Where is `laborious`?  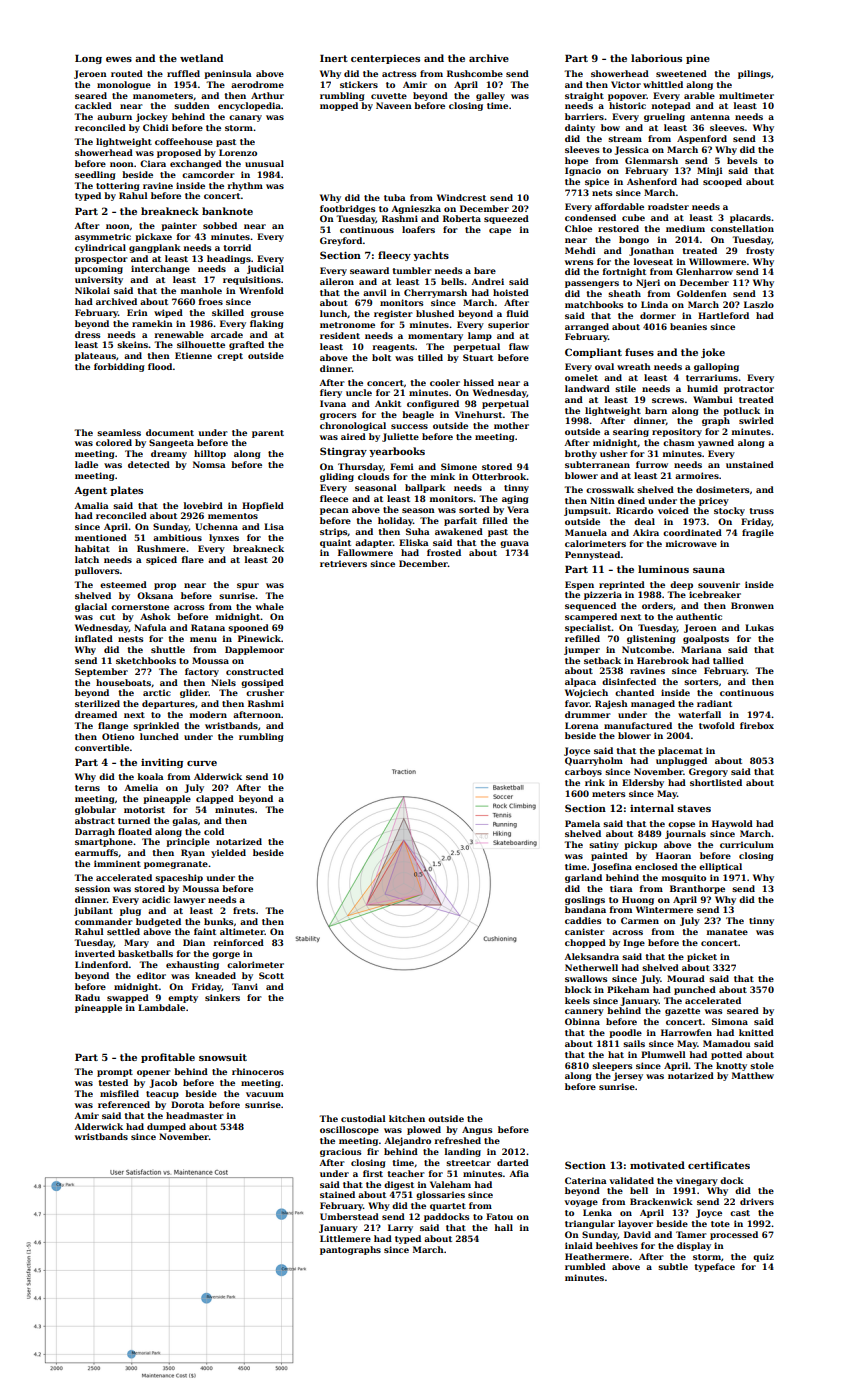 laborious is located at coordinates (656, 58).
